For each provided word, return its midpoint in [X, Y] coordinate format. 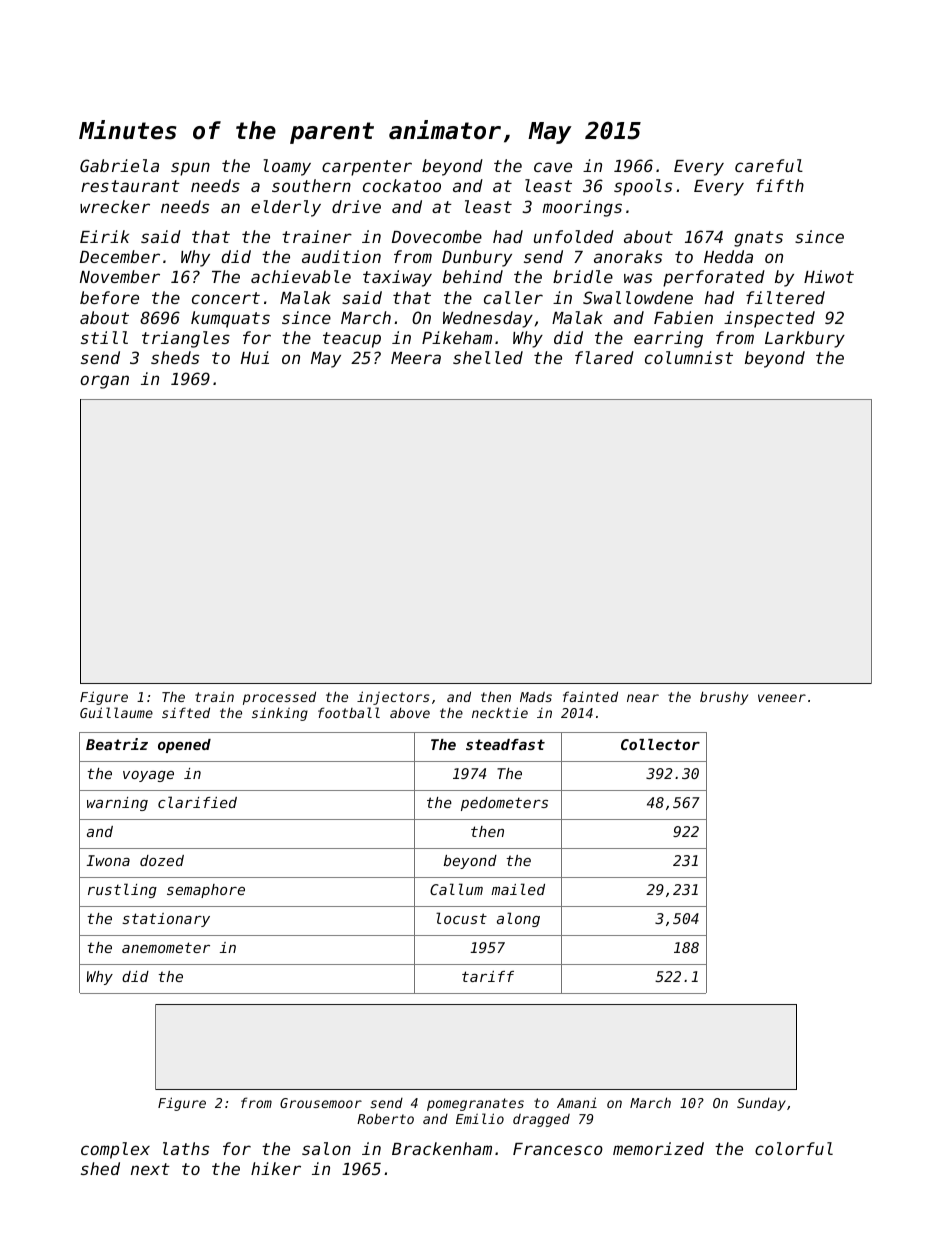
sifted [186, 712]
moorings [582, 208]
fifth [780, 185]
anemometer [166, 947]
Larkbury [805, 339]
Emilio [480, 1118]
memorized [658, 1148]
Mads [536, 697]
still [104, 337]
